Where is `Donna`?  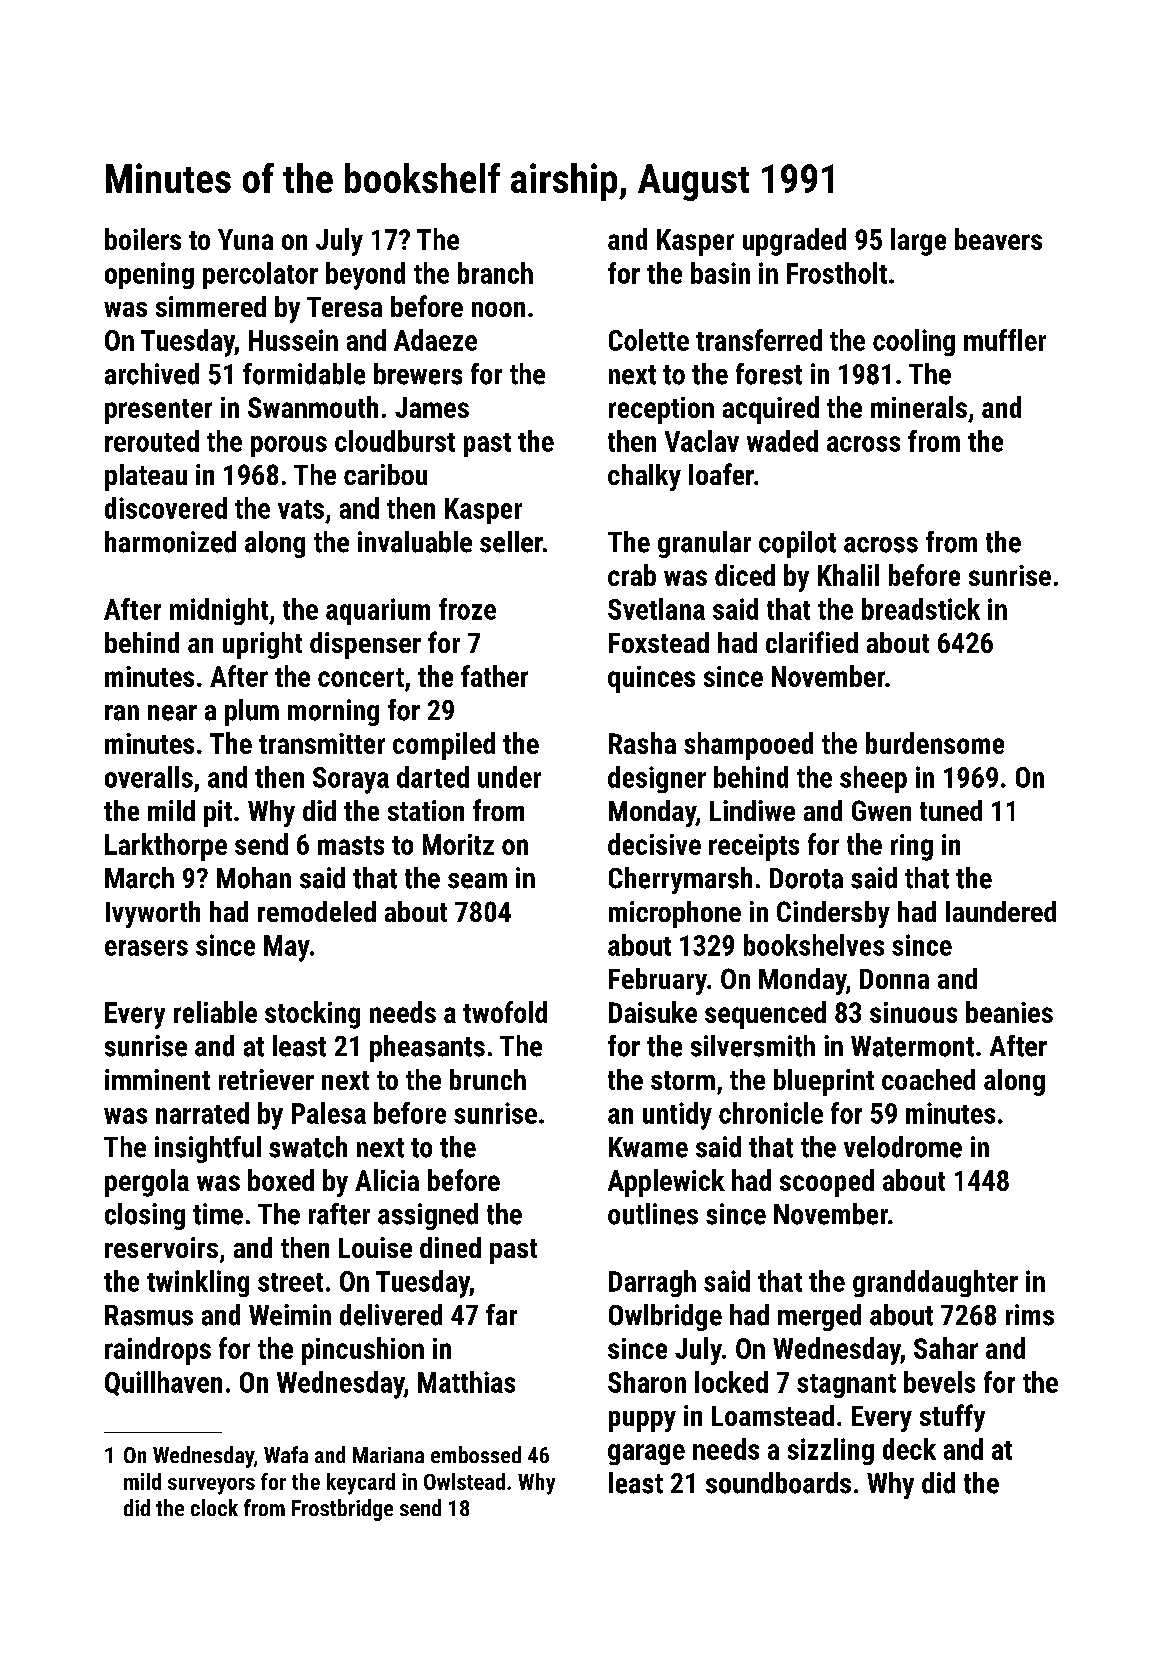
Donna is located at coordinates (894, 979).
